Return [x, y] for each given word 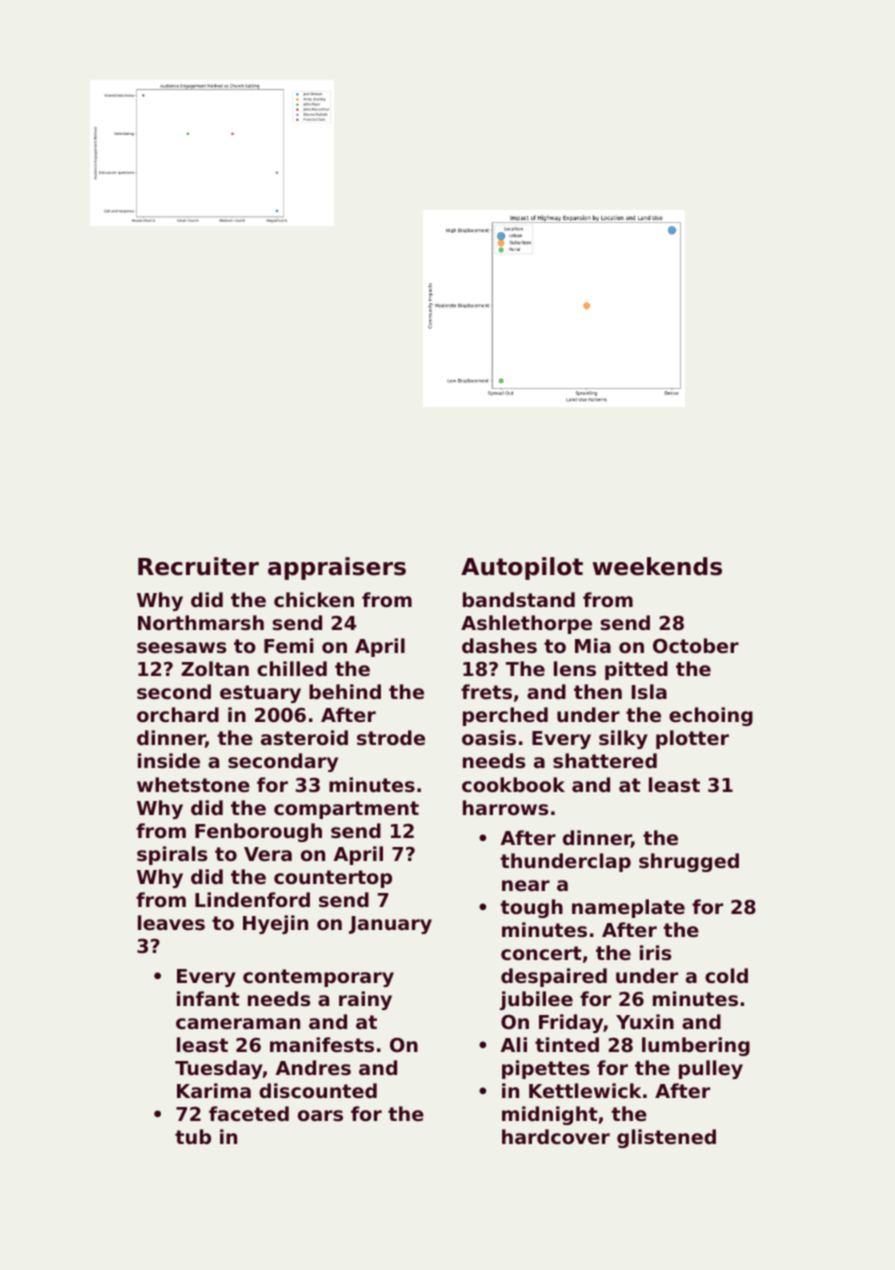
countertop [333, 879]
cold [726, 975]
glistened [666, 1138]
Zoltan [215, 668]
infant [208, 998]
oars [320, 1115]
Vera [268, 854]
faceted [249, 1113]
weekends [657, 566]
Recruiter [198, 566]
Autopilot [522, 568]
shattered [605, 760]
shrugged [689, 862]
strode [391, 737]
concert [541, 953]
